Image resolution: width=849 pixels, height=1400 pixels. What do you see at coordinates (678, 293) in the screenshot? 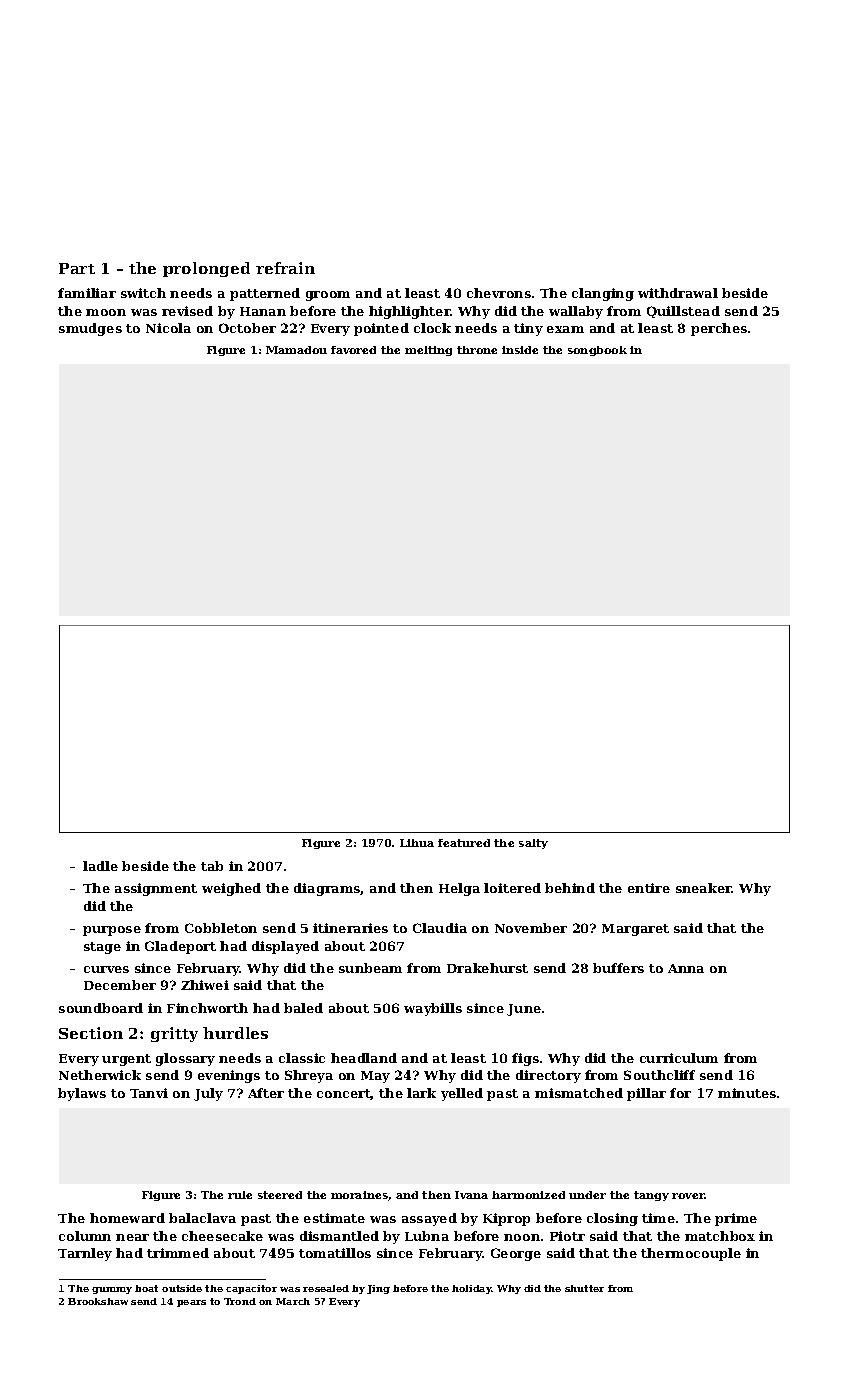
I see `withdrawal` at bounding box center [678, 293].
